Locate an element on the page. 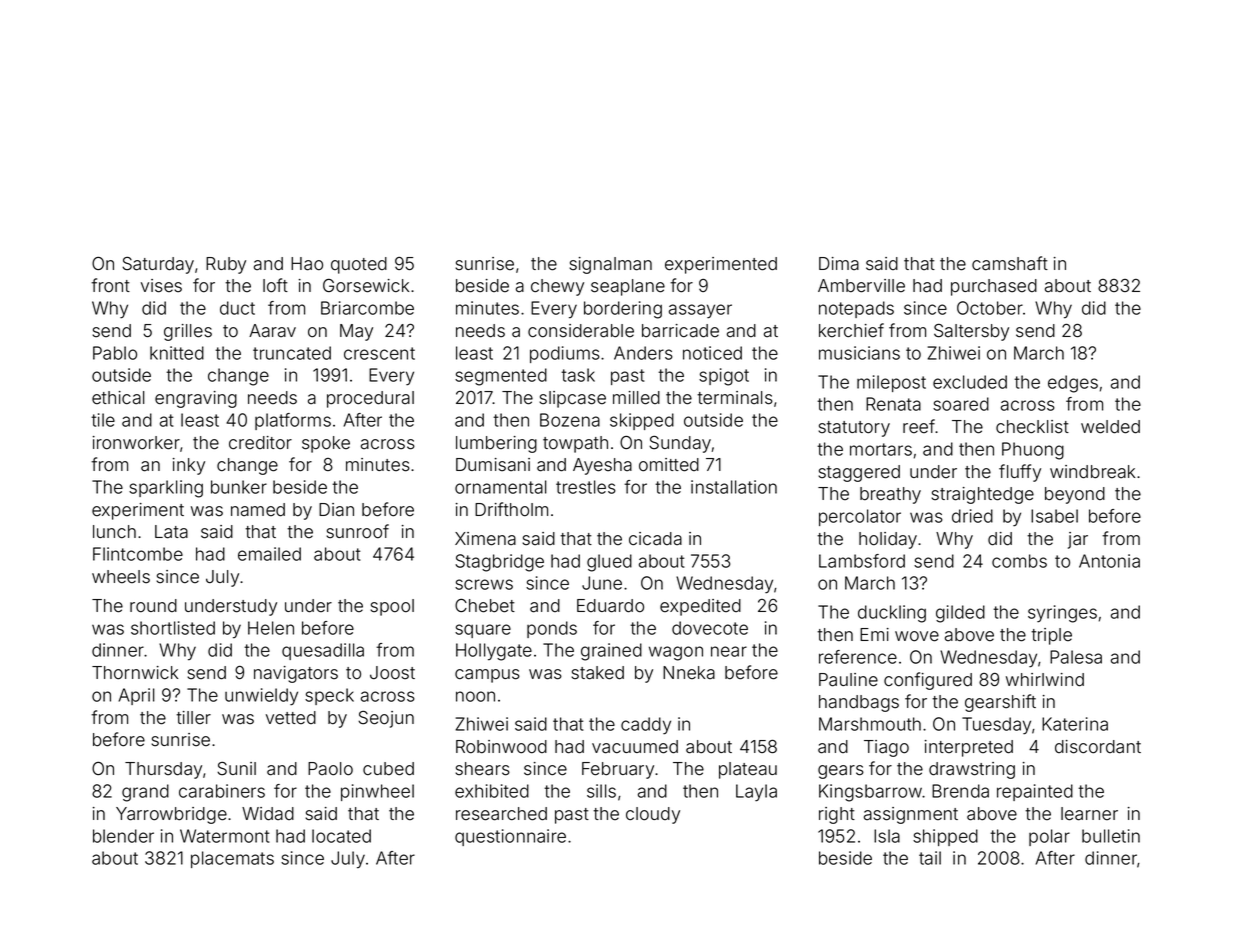  named is located at coordinates (258, 510).
